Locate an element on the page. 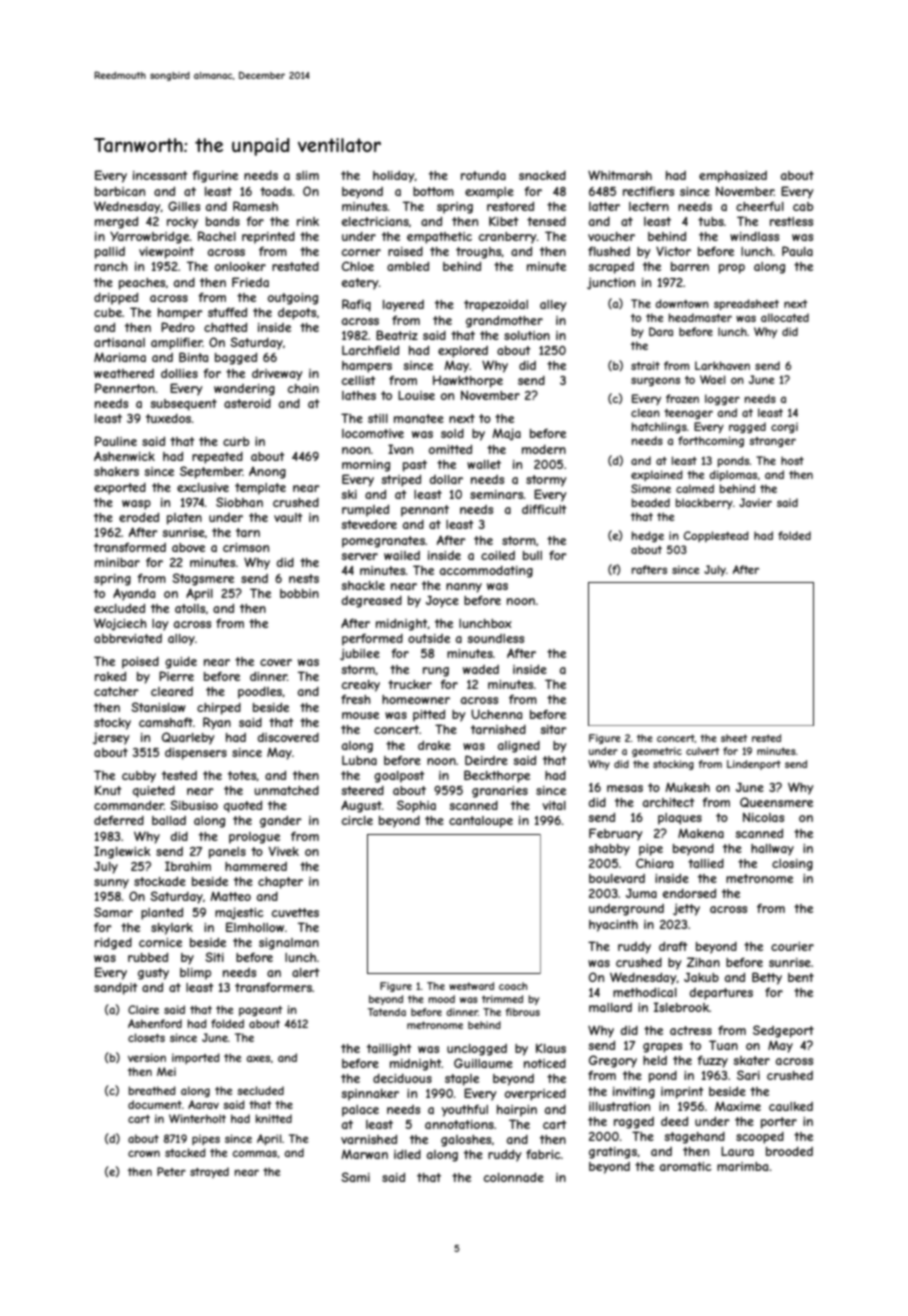 This document has width=908, height=1316. modern is located at coordinates (544, 449).
